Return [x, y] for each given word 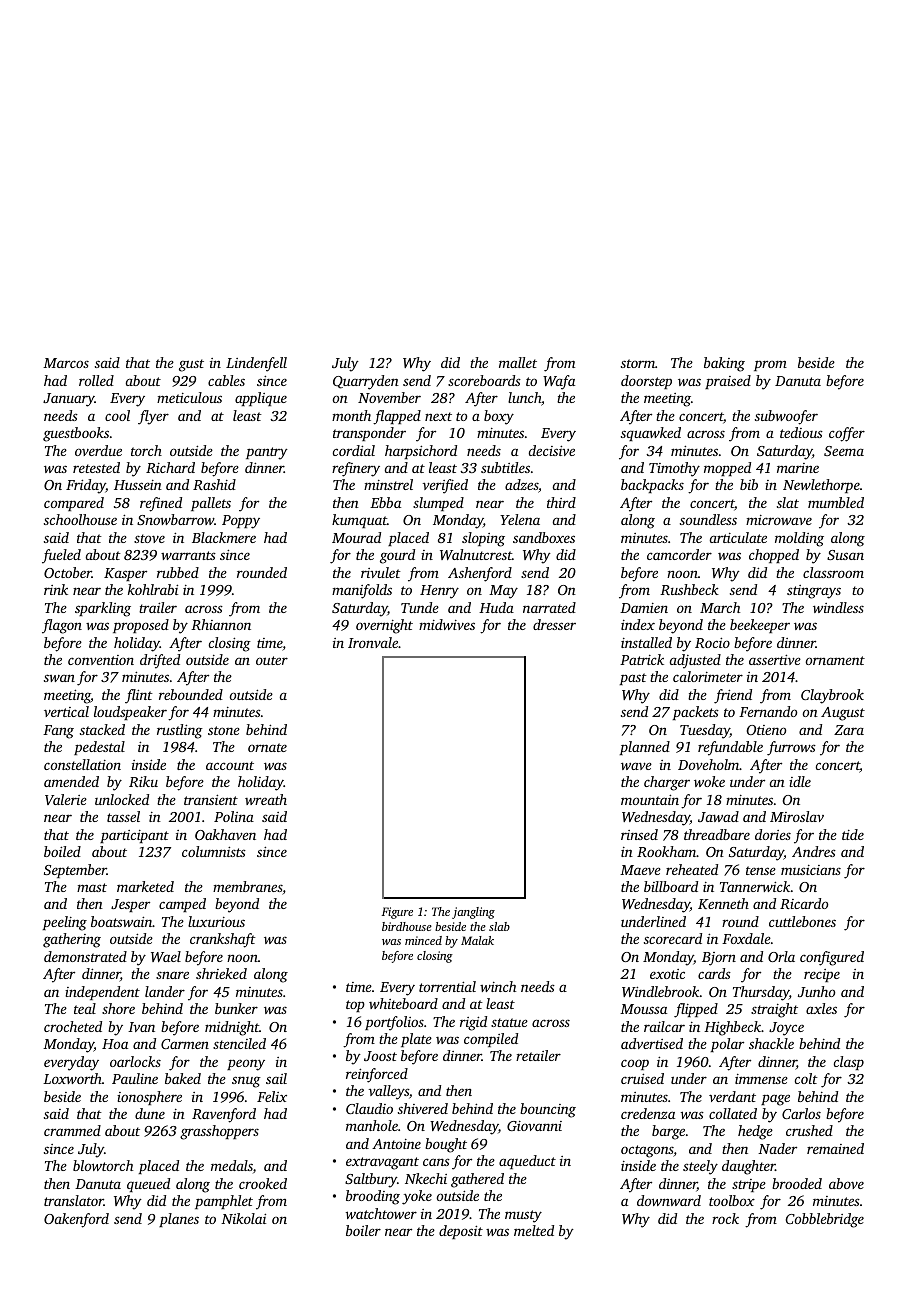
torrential [447, 986]
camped [182, 905]
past [633, 679]
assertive [775, 659]
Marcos [66, 363]
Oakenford [76, 1220]
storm [638, 363]
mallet [518, 362]
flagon [62, 626]
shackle [771, 1043]
